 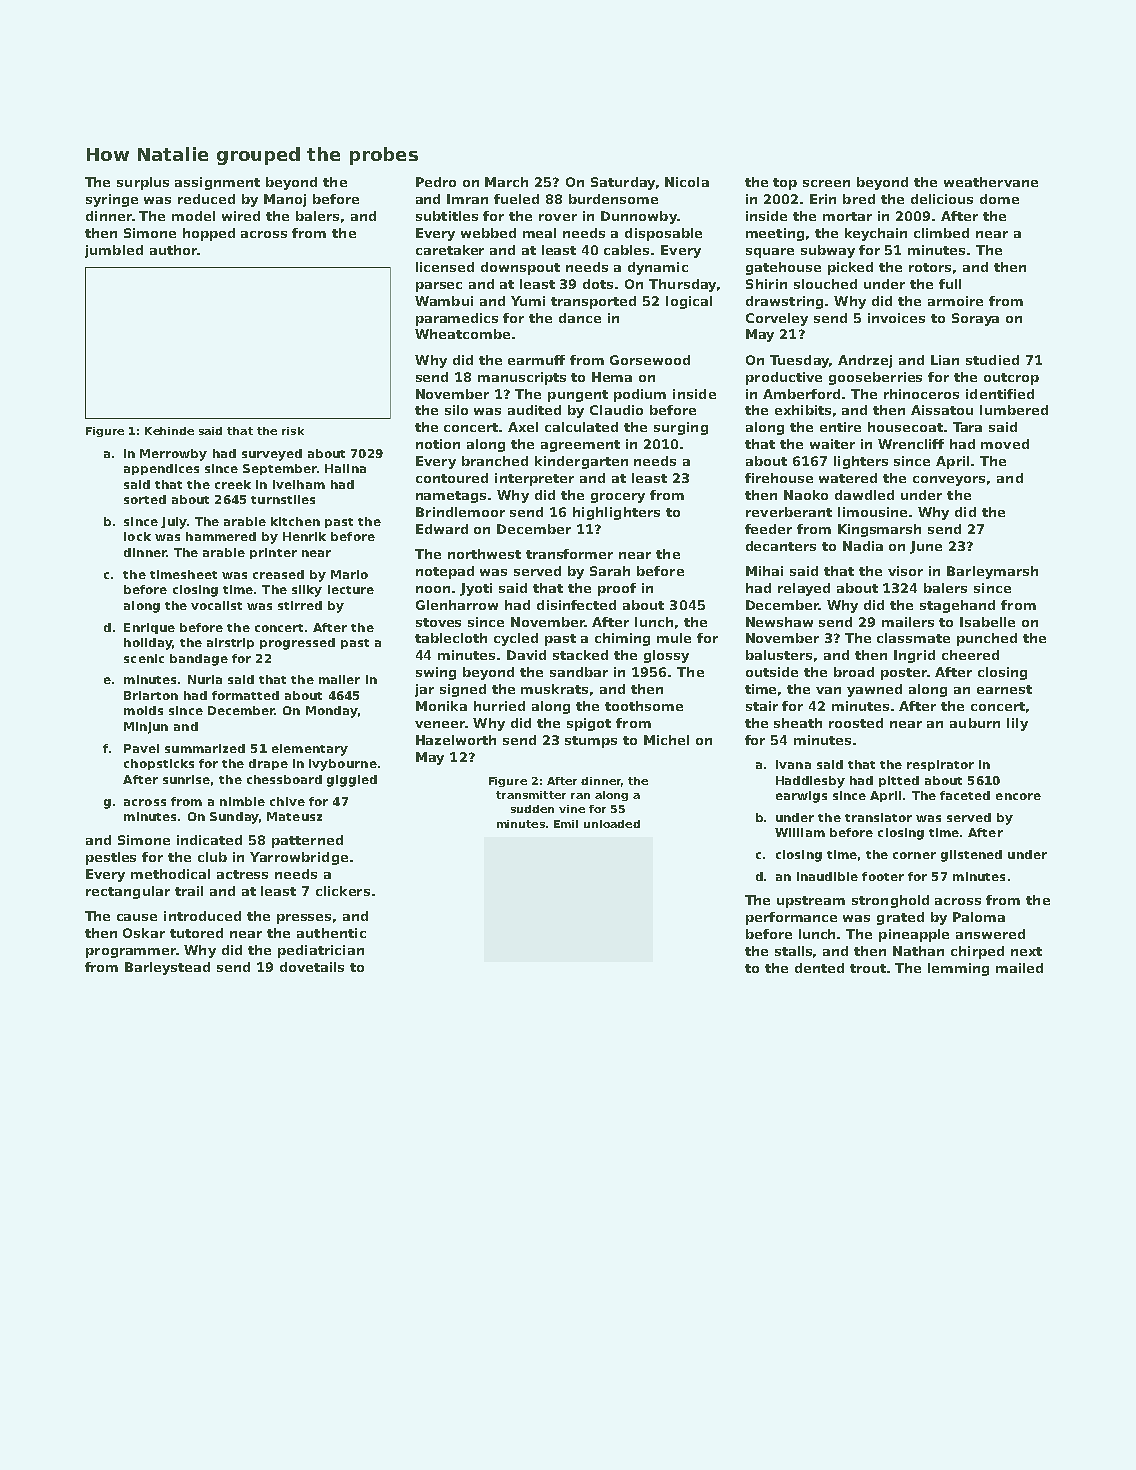 What do you see at coordinates (1019, 968) in the page?
I see `mailed` at bounding box center [1019, 968].
